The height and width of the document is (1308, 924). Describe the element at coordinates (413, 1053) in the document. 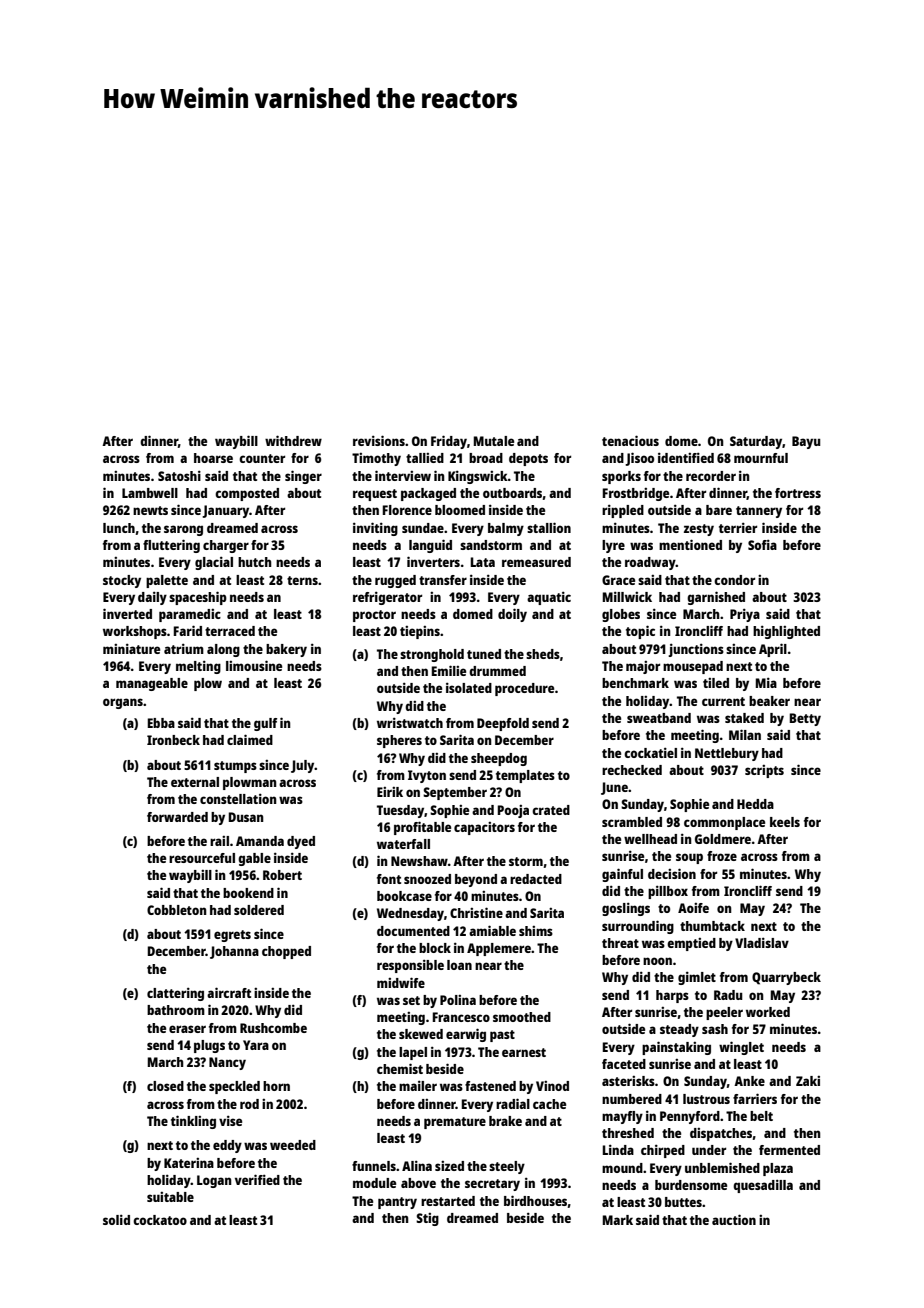

I see `lapel` at that location.
